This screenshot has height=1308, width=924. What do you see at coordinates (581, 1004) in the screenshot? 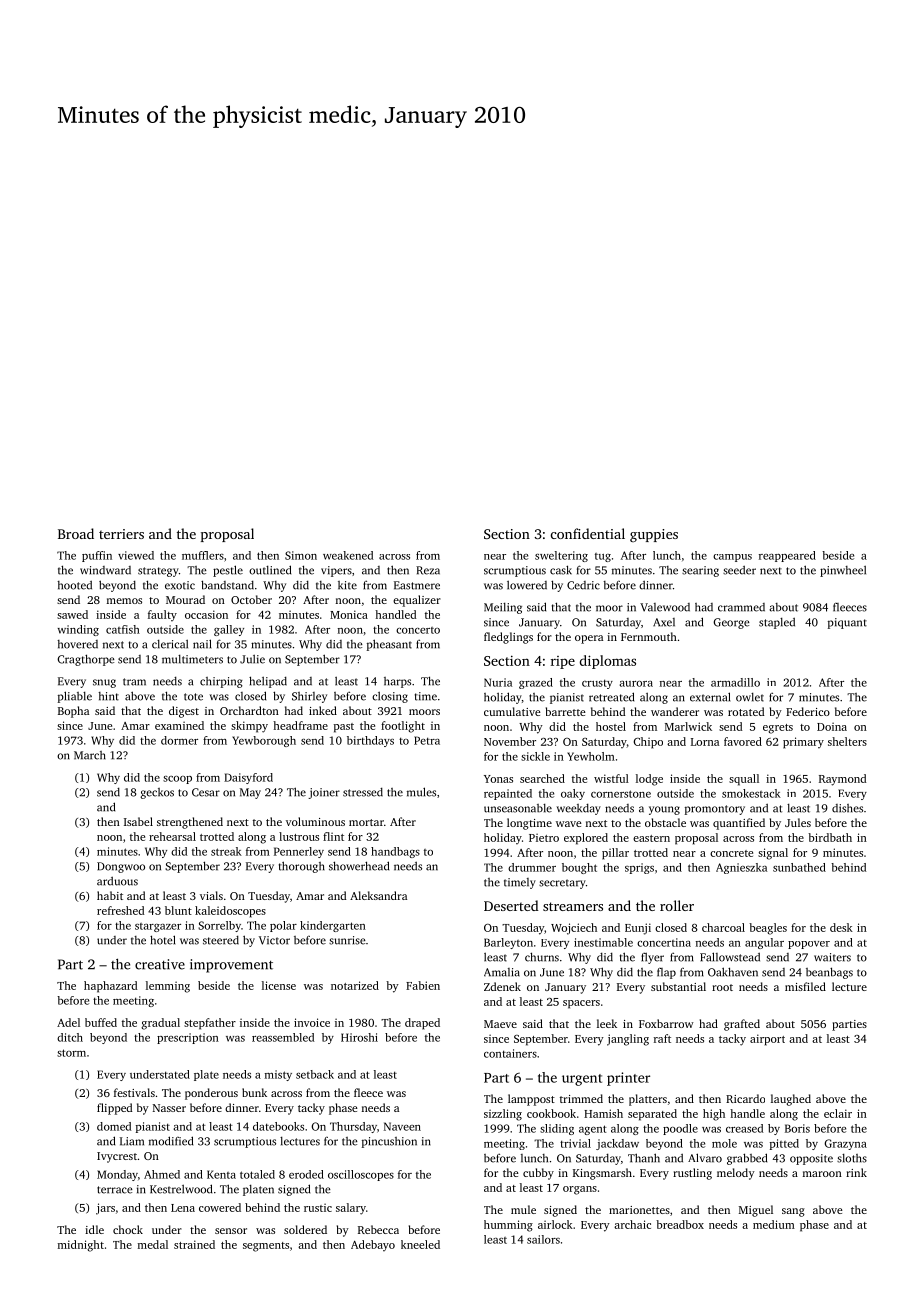
I see `spacers` at bounding box center [581, 1004].
